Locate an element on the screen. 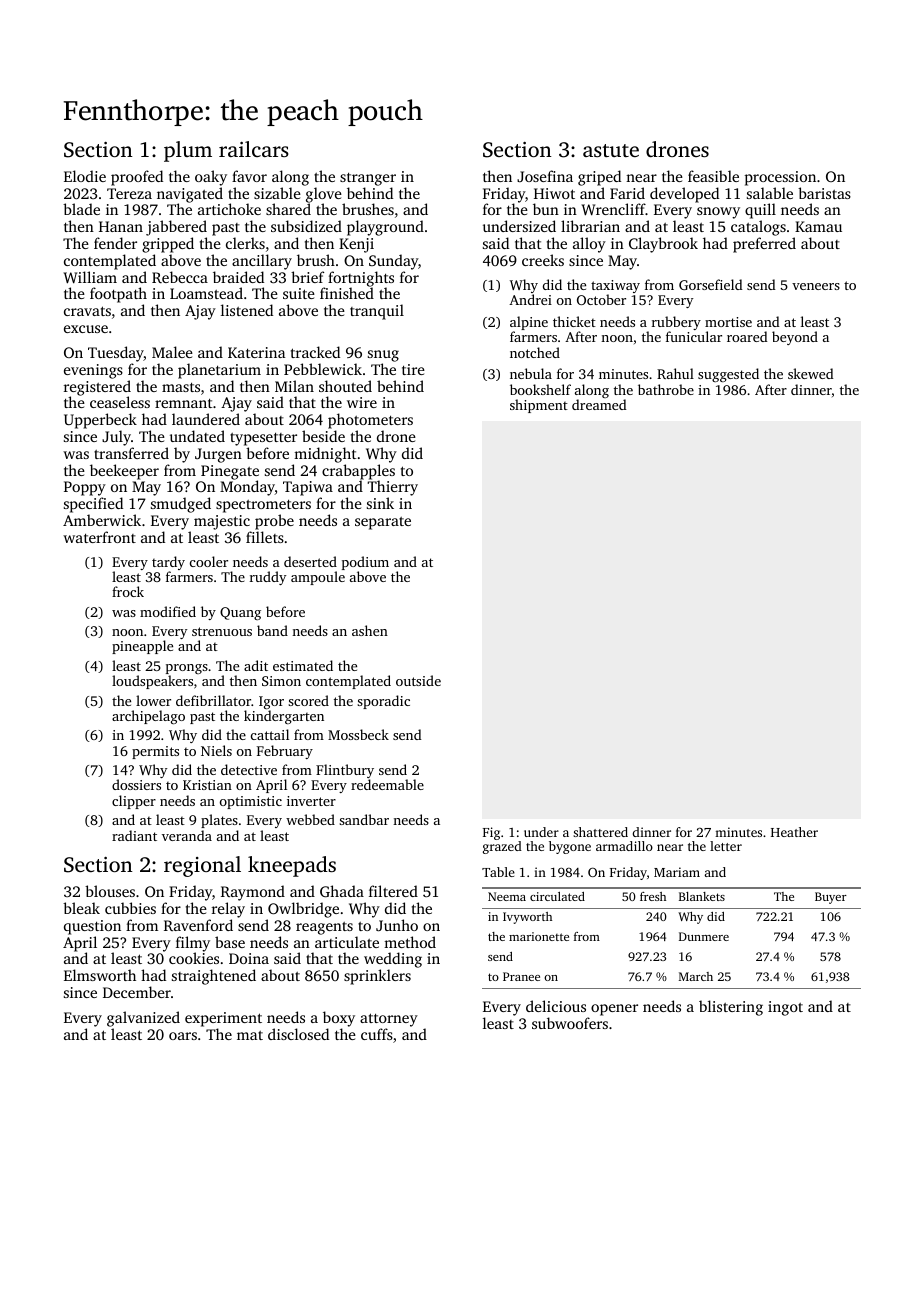 This screenshot has width=924, height=1308. podium is located at coordinates (365, 563).
